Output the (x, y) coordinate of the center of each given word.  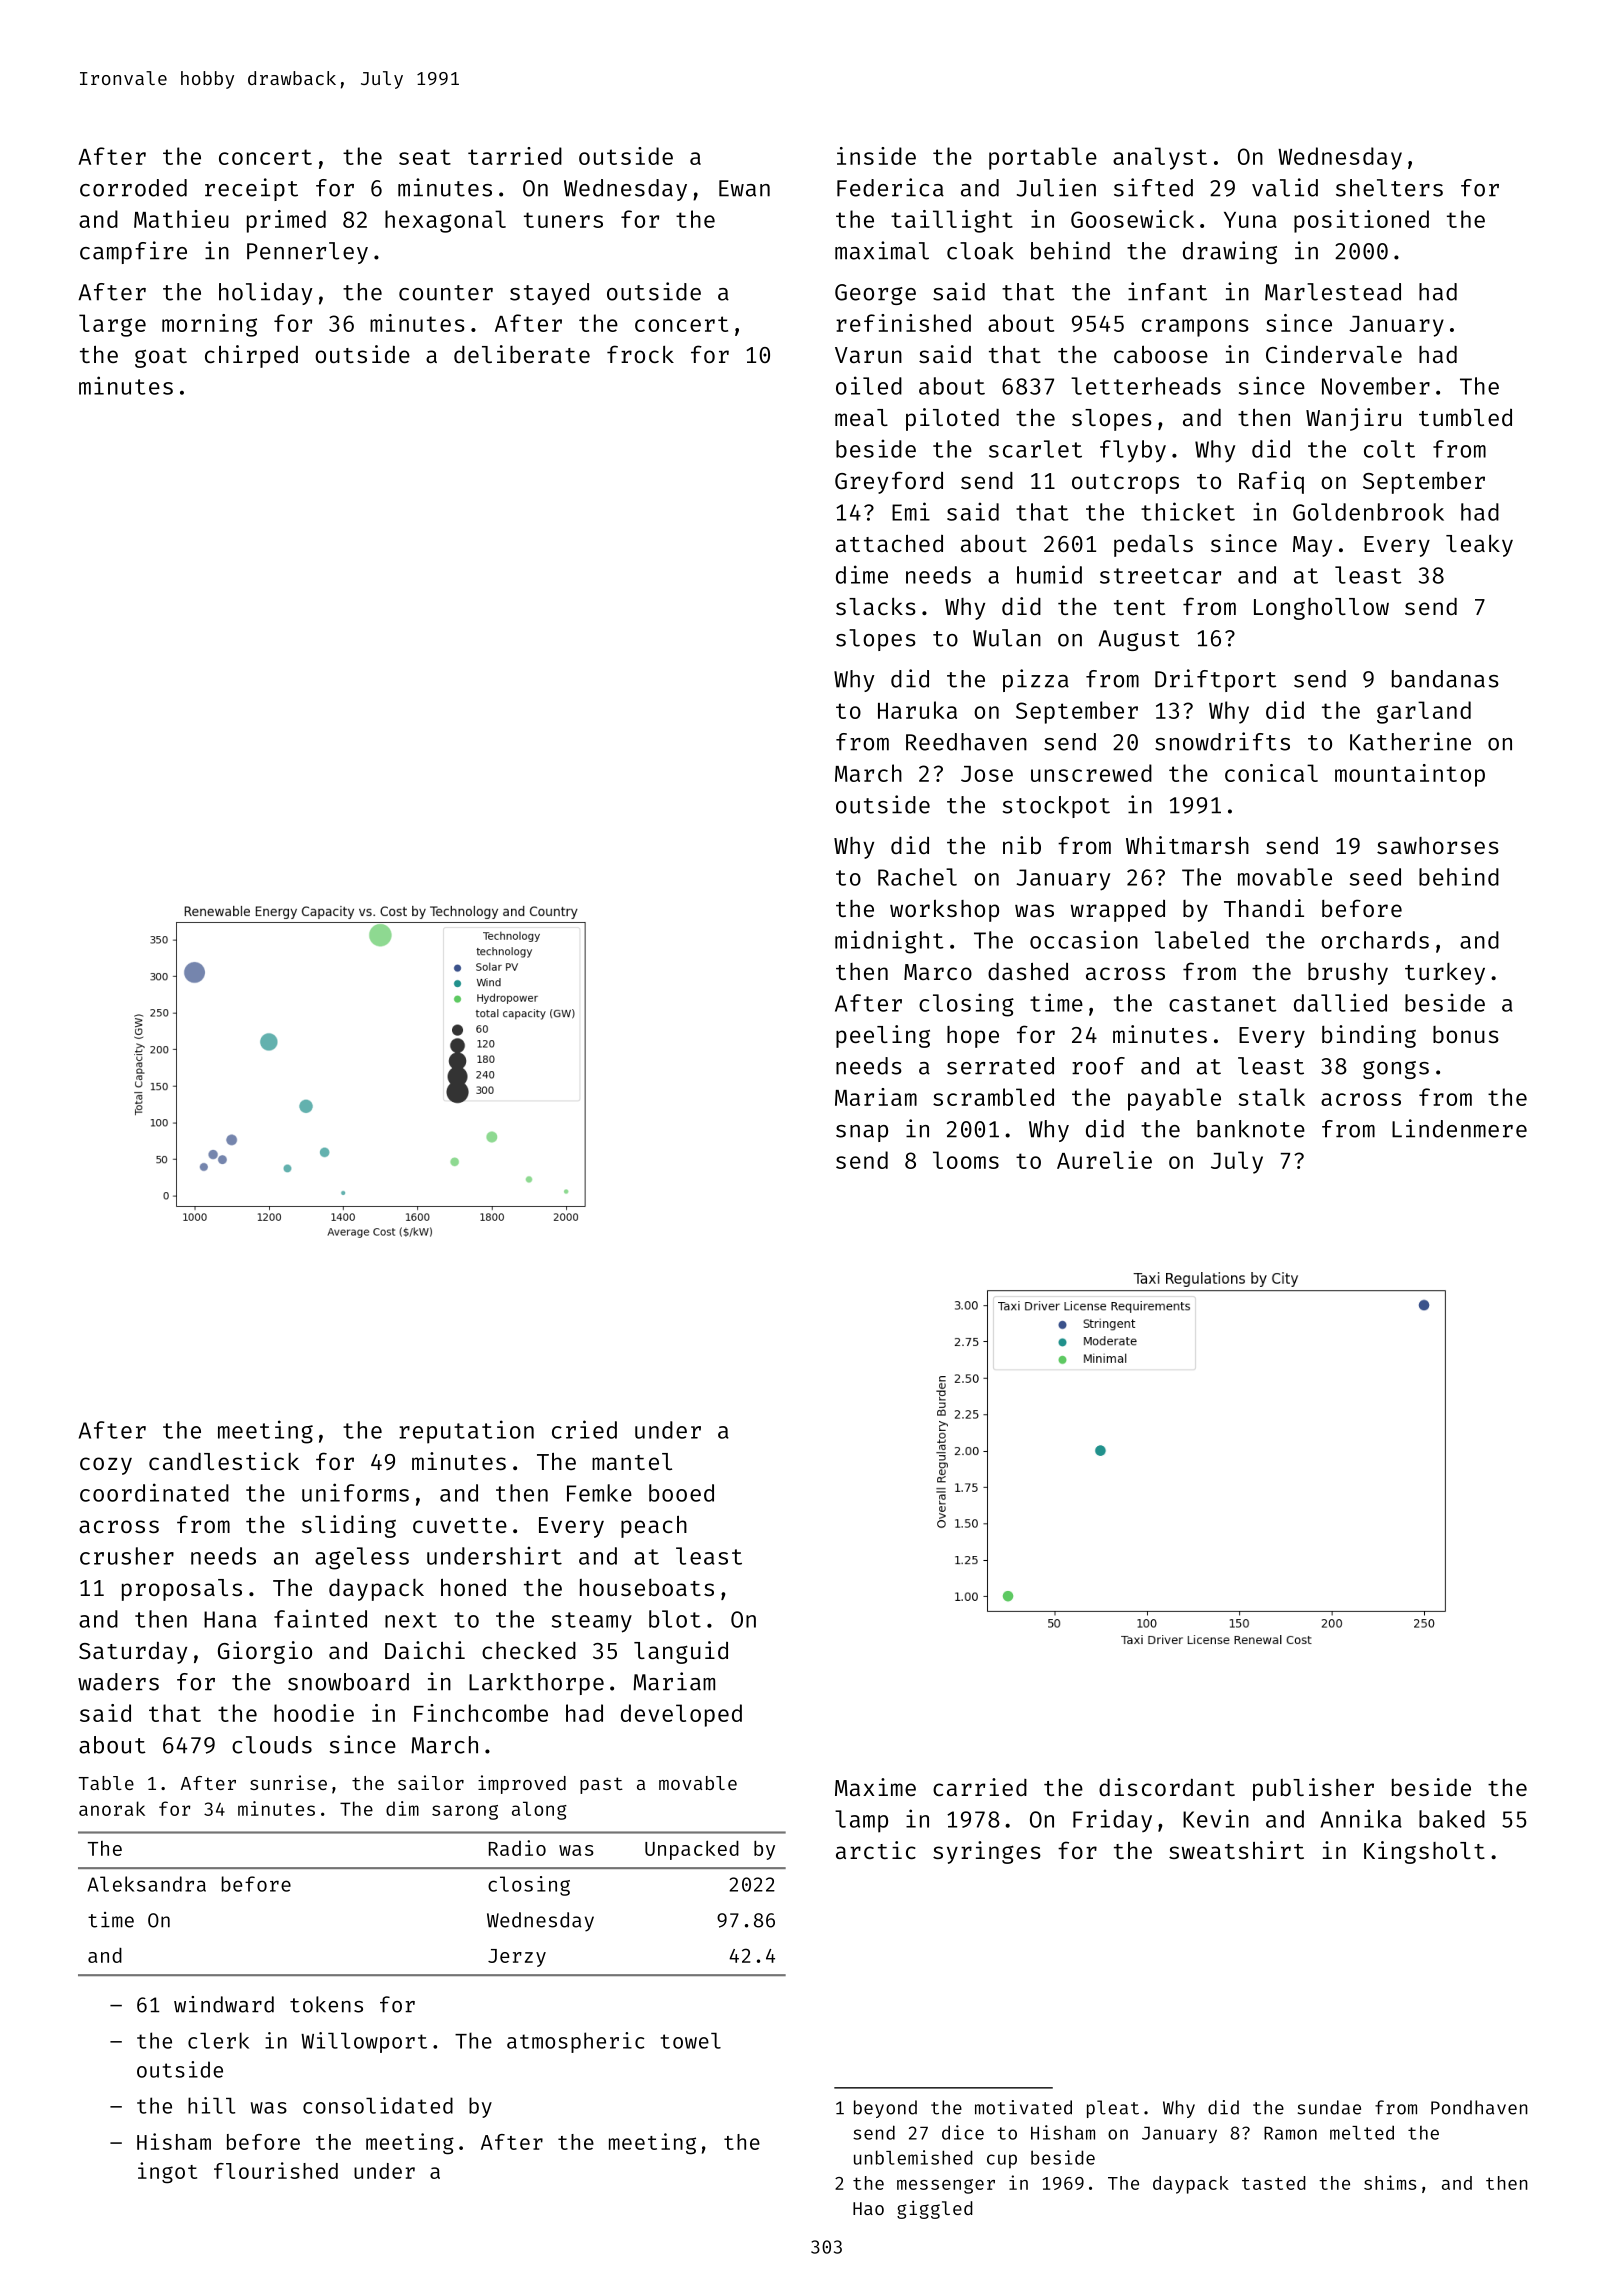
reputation (466, 1432)
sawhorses (1438, 845)
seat (425, 157)
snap (862, 1133)
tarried (515, 156)
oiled (869, 385)
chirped (251, 356)
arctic (876, 1850)
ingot (167, 2172)
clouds (272, 1745)
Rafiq (1271, 482)
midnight (889, 942)
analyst (1160, 158)
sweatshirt (1236, 1850)
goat (161, 358)
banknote (1251, 1129)
